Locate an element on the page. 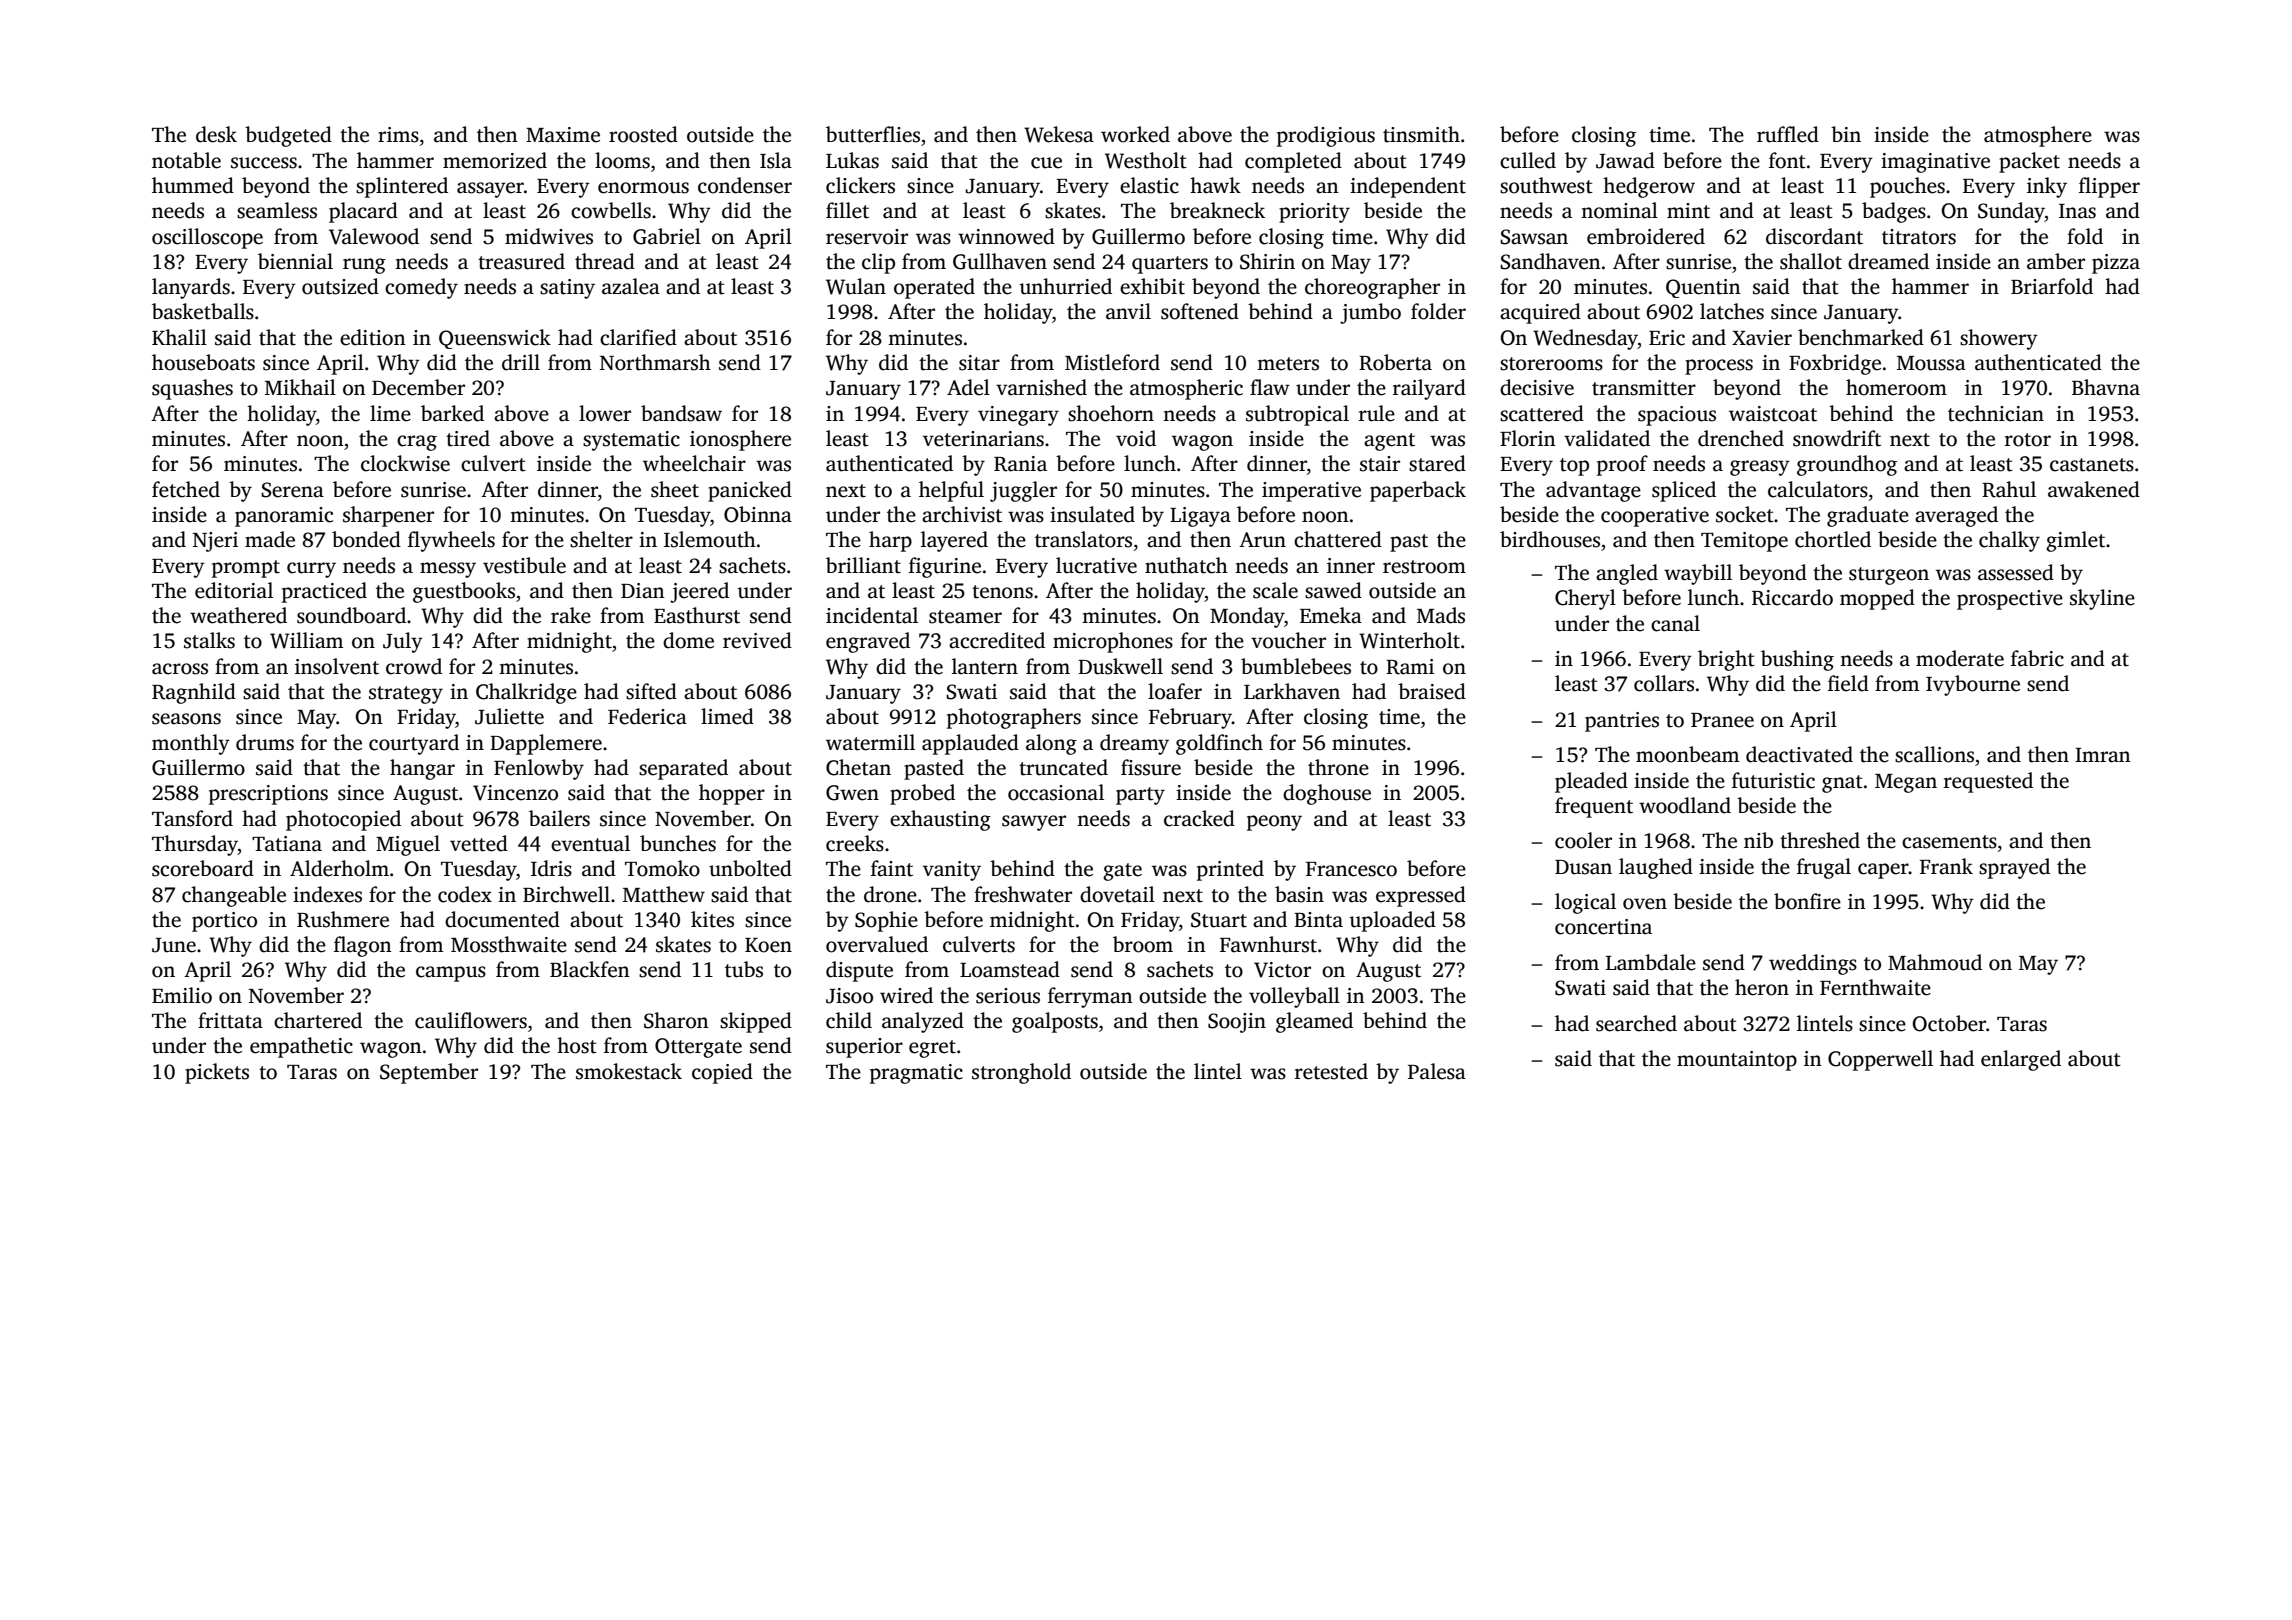 The width and height of the document is (2292, 1620). comedy is located at coordinates (421, 288).
